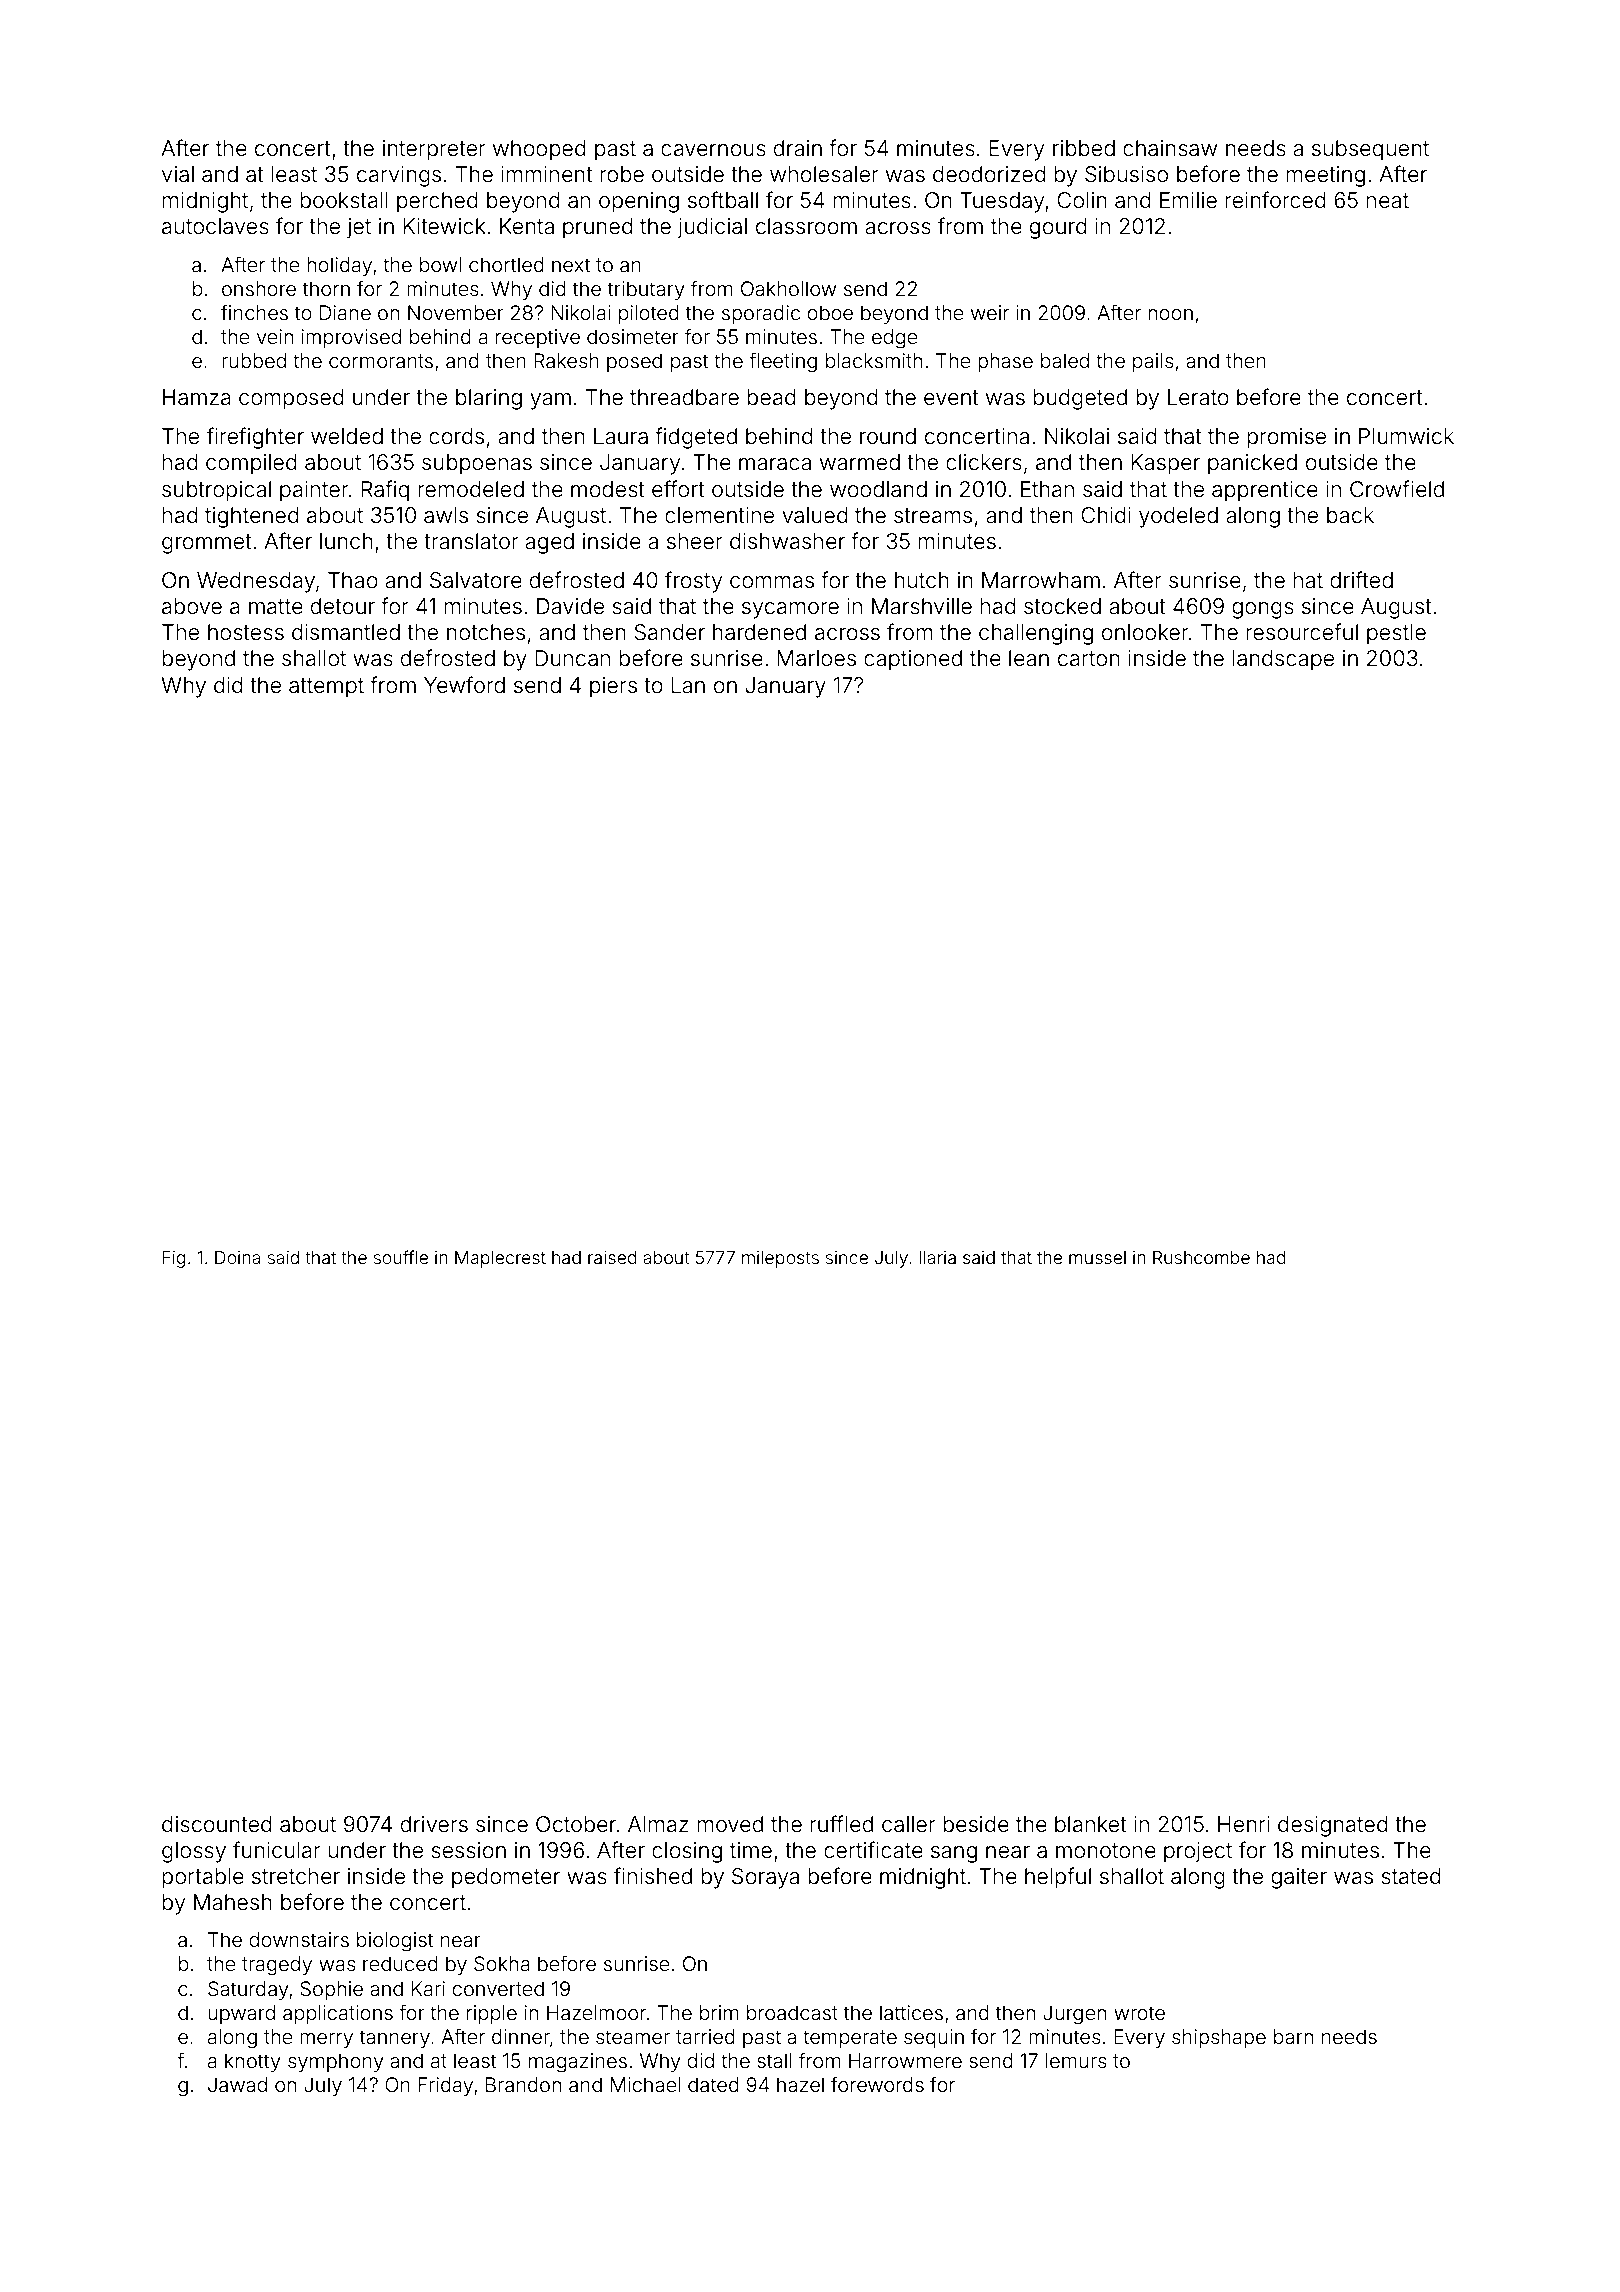 This screenshot has height=2292, width=1620. Describe the element at coordinates (1396, 634) in the screenshot. I see `pestle` at that location.
